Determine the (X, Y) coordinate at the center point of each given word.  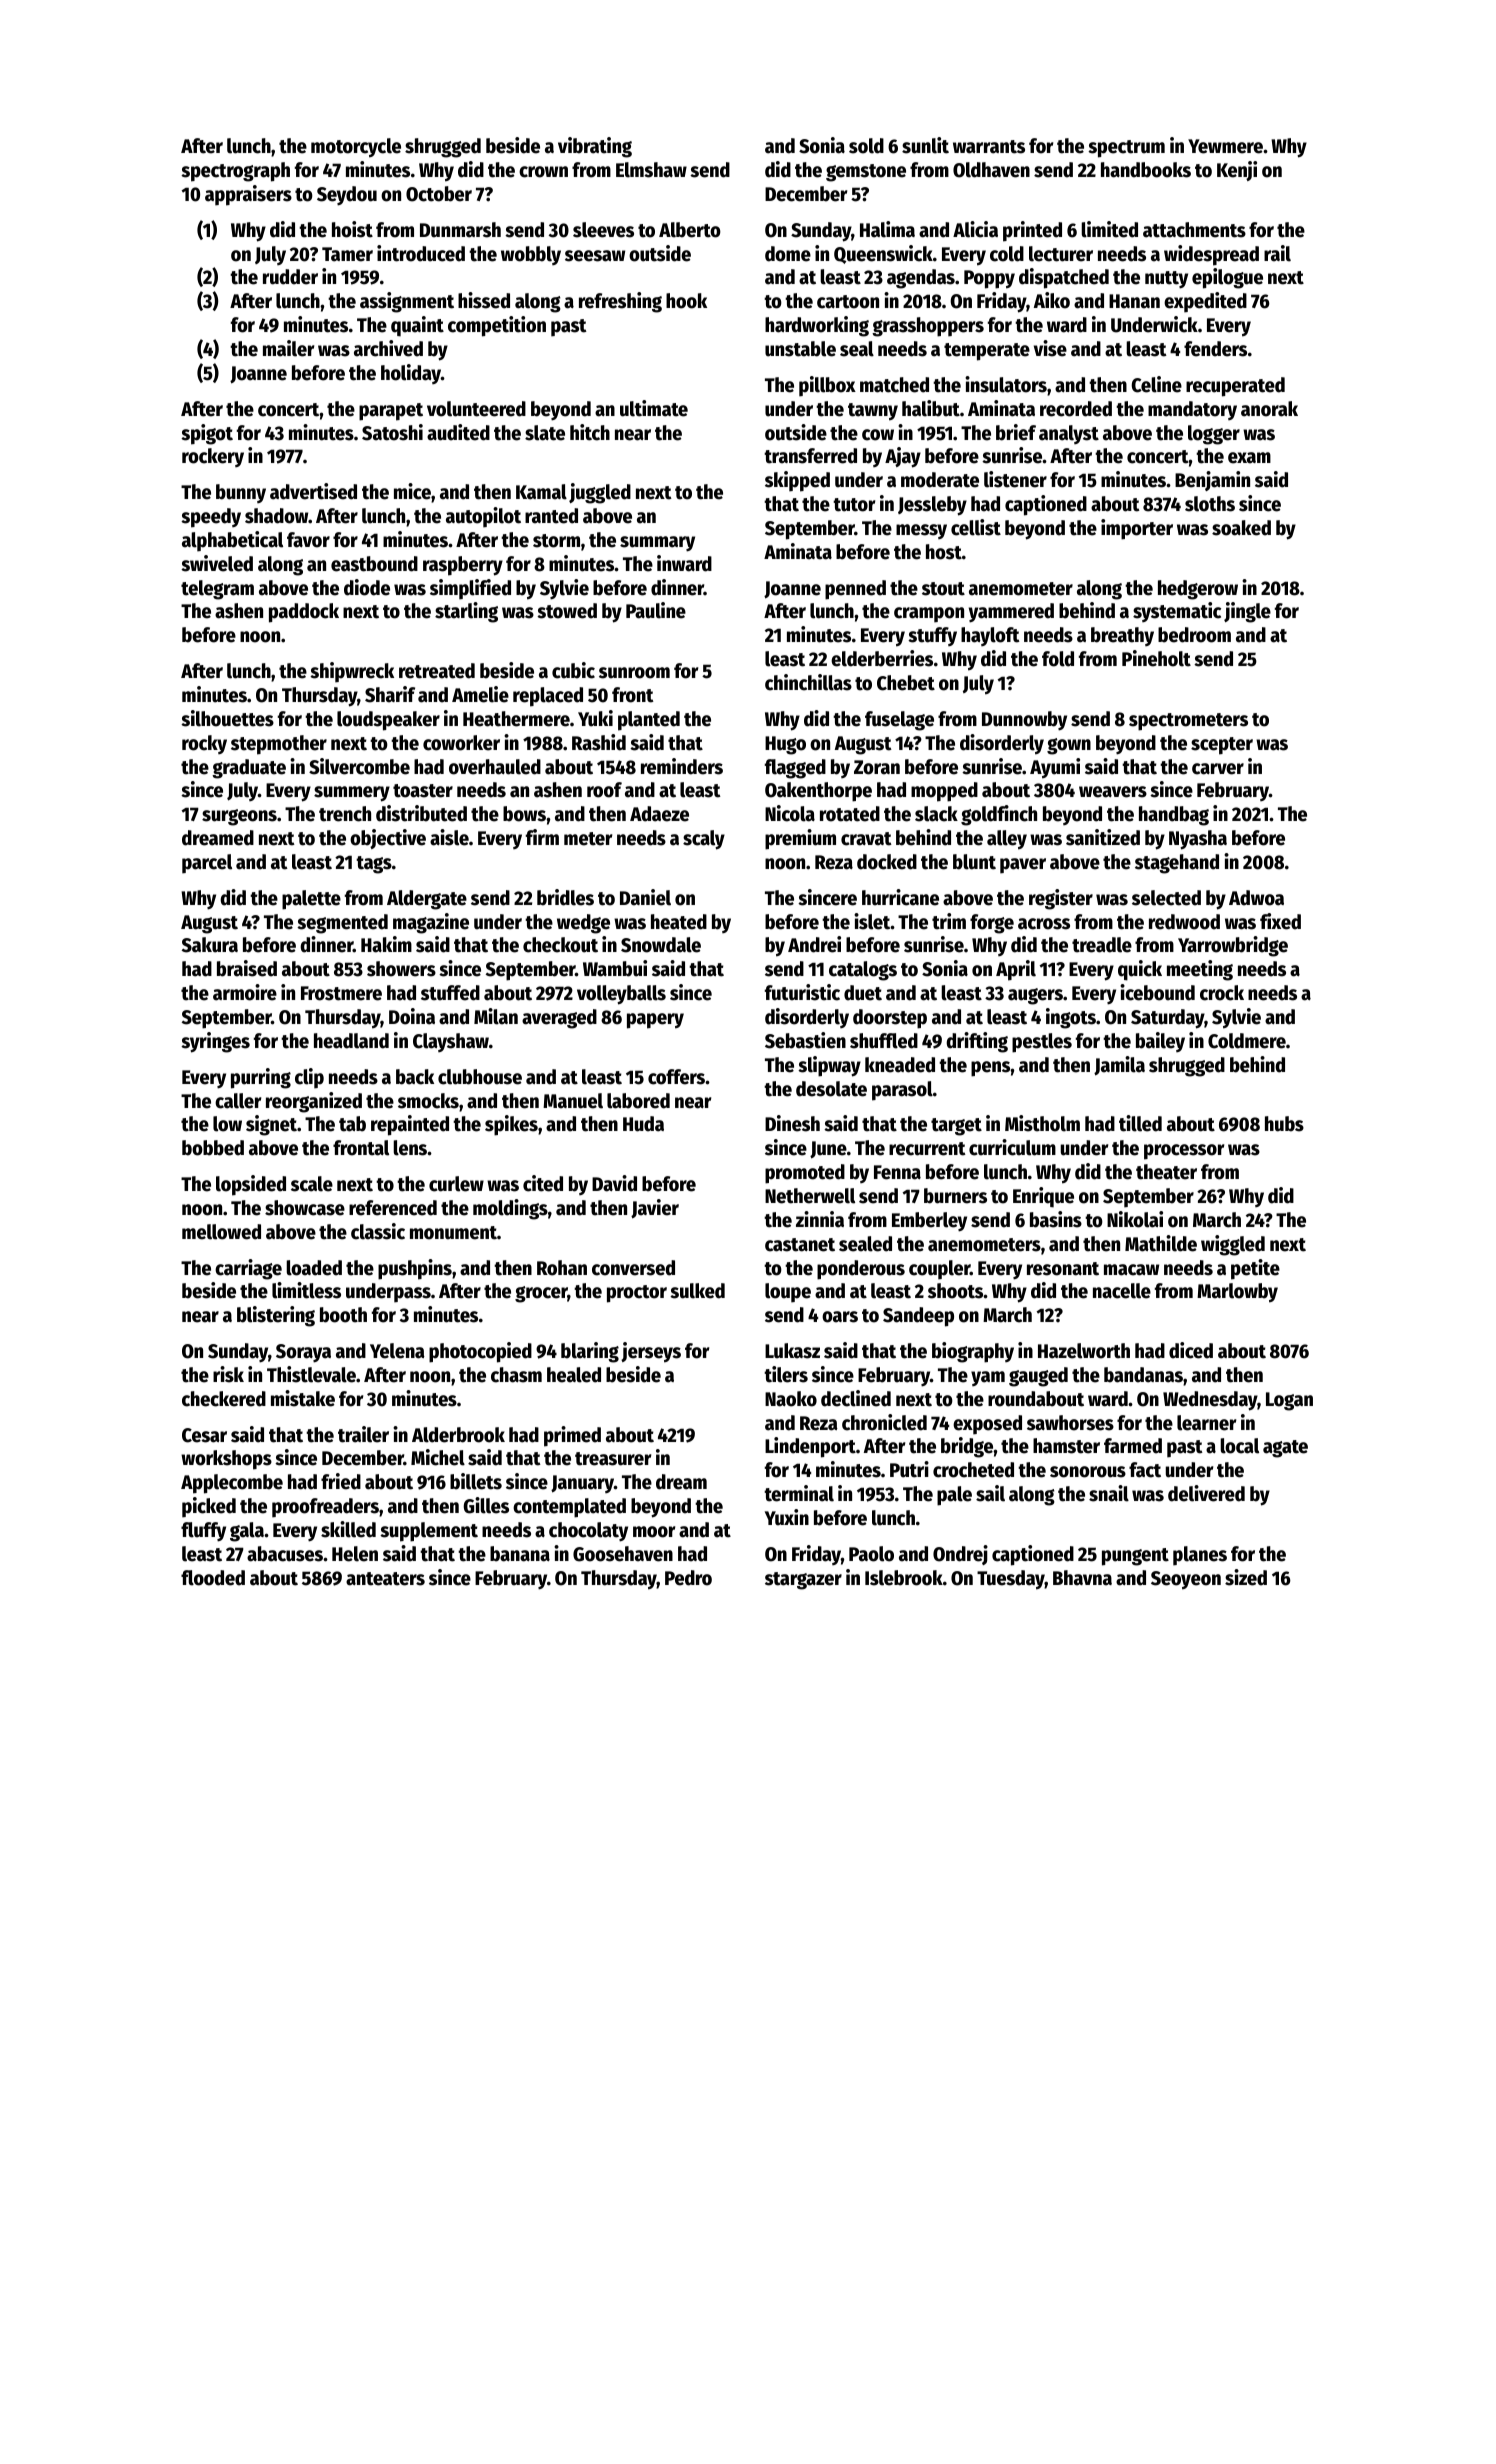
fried (341, 1481)
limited (1109, 229)
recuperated (1235, 387)
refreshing (620, 302)
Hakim (386, 944)
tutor (854, 505)
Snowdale (661, 945)
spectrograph (235, 172)
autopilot (483, 517)
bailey (1160, 1042)
